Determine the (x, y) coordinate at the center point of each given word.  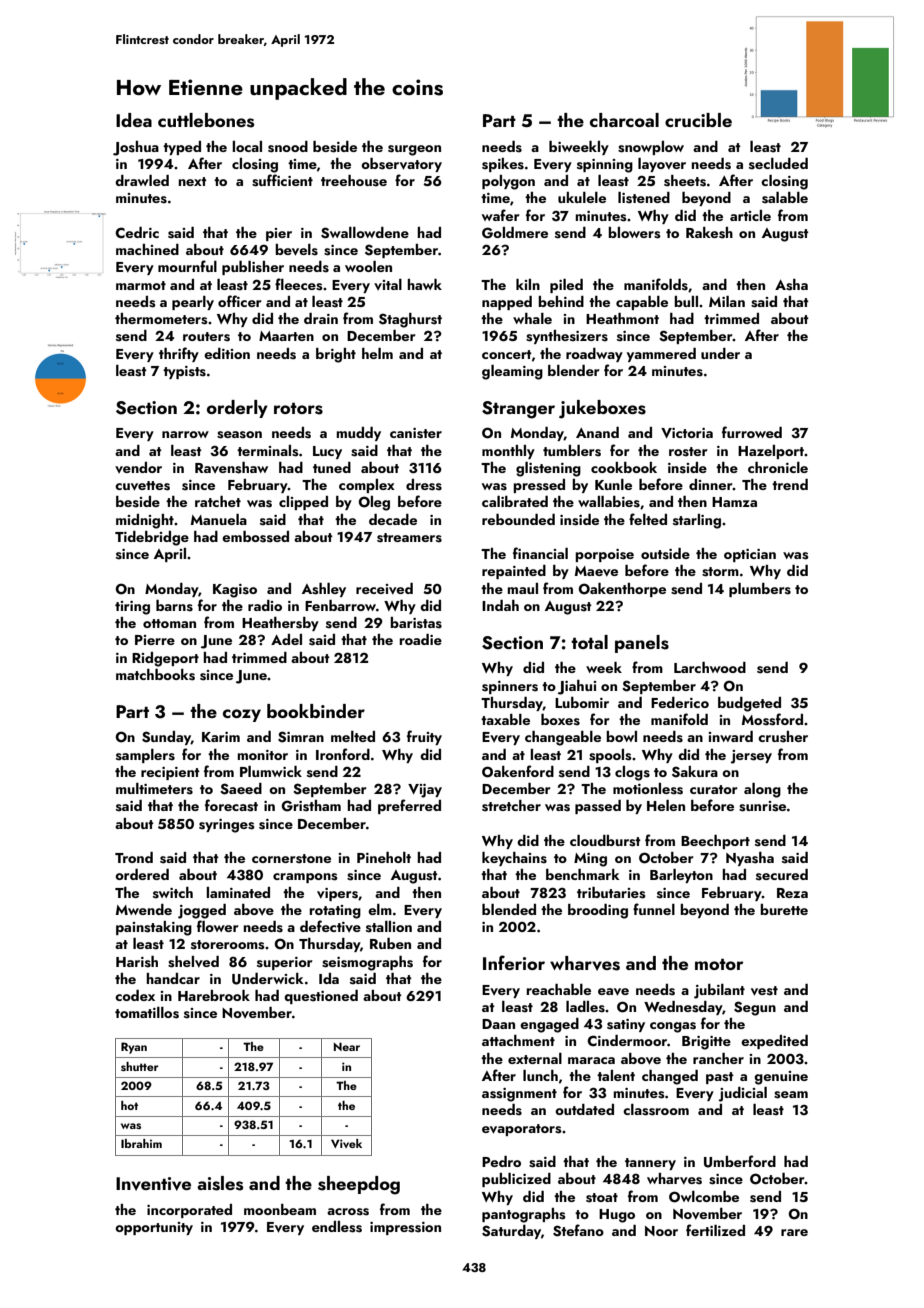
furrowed (752, 432)
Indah (500, 605)
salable (785, 198)
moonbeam (280, 1209)
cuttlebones (206, 120)
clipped (303, 503)
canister (416, 433)
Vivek (346, 1143)
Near (347, 1046)
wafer (501, 215)
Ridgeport (165, 659)
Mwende (144, 909)
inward (730, 736)
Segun (755, 1008)
